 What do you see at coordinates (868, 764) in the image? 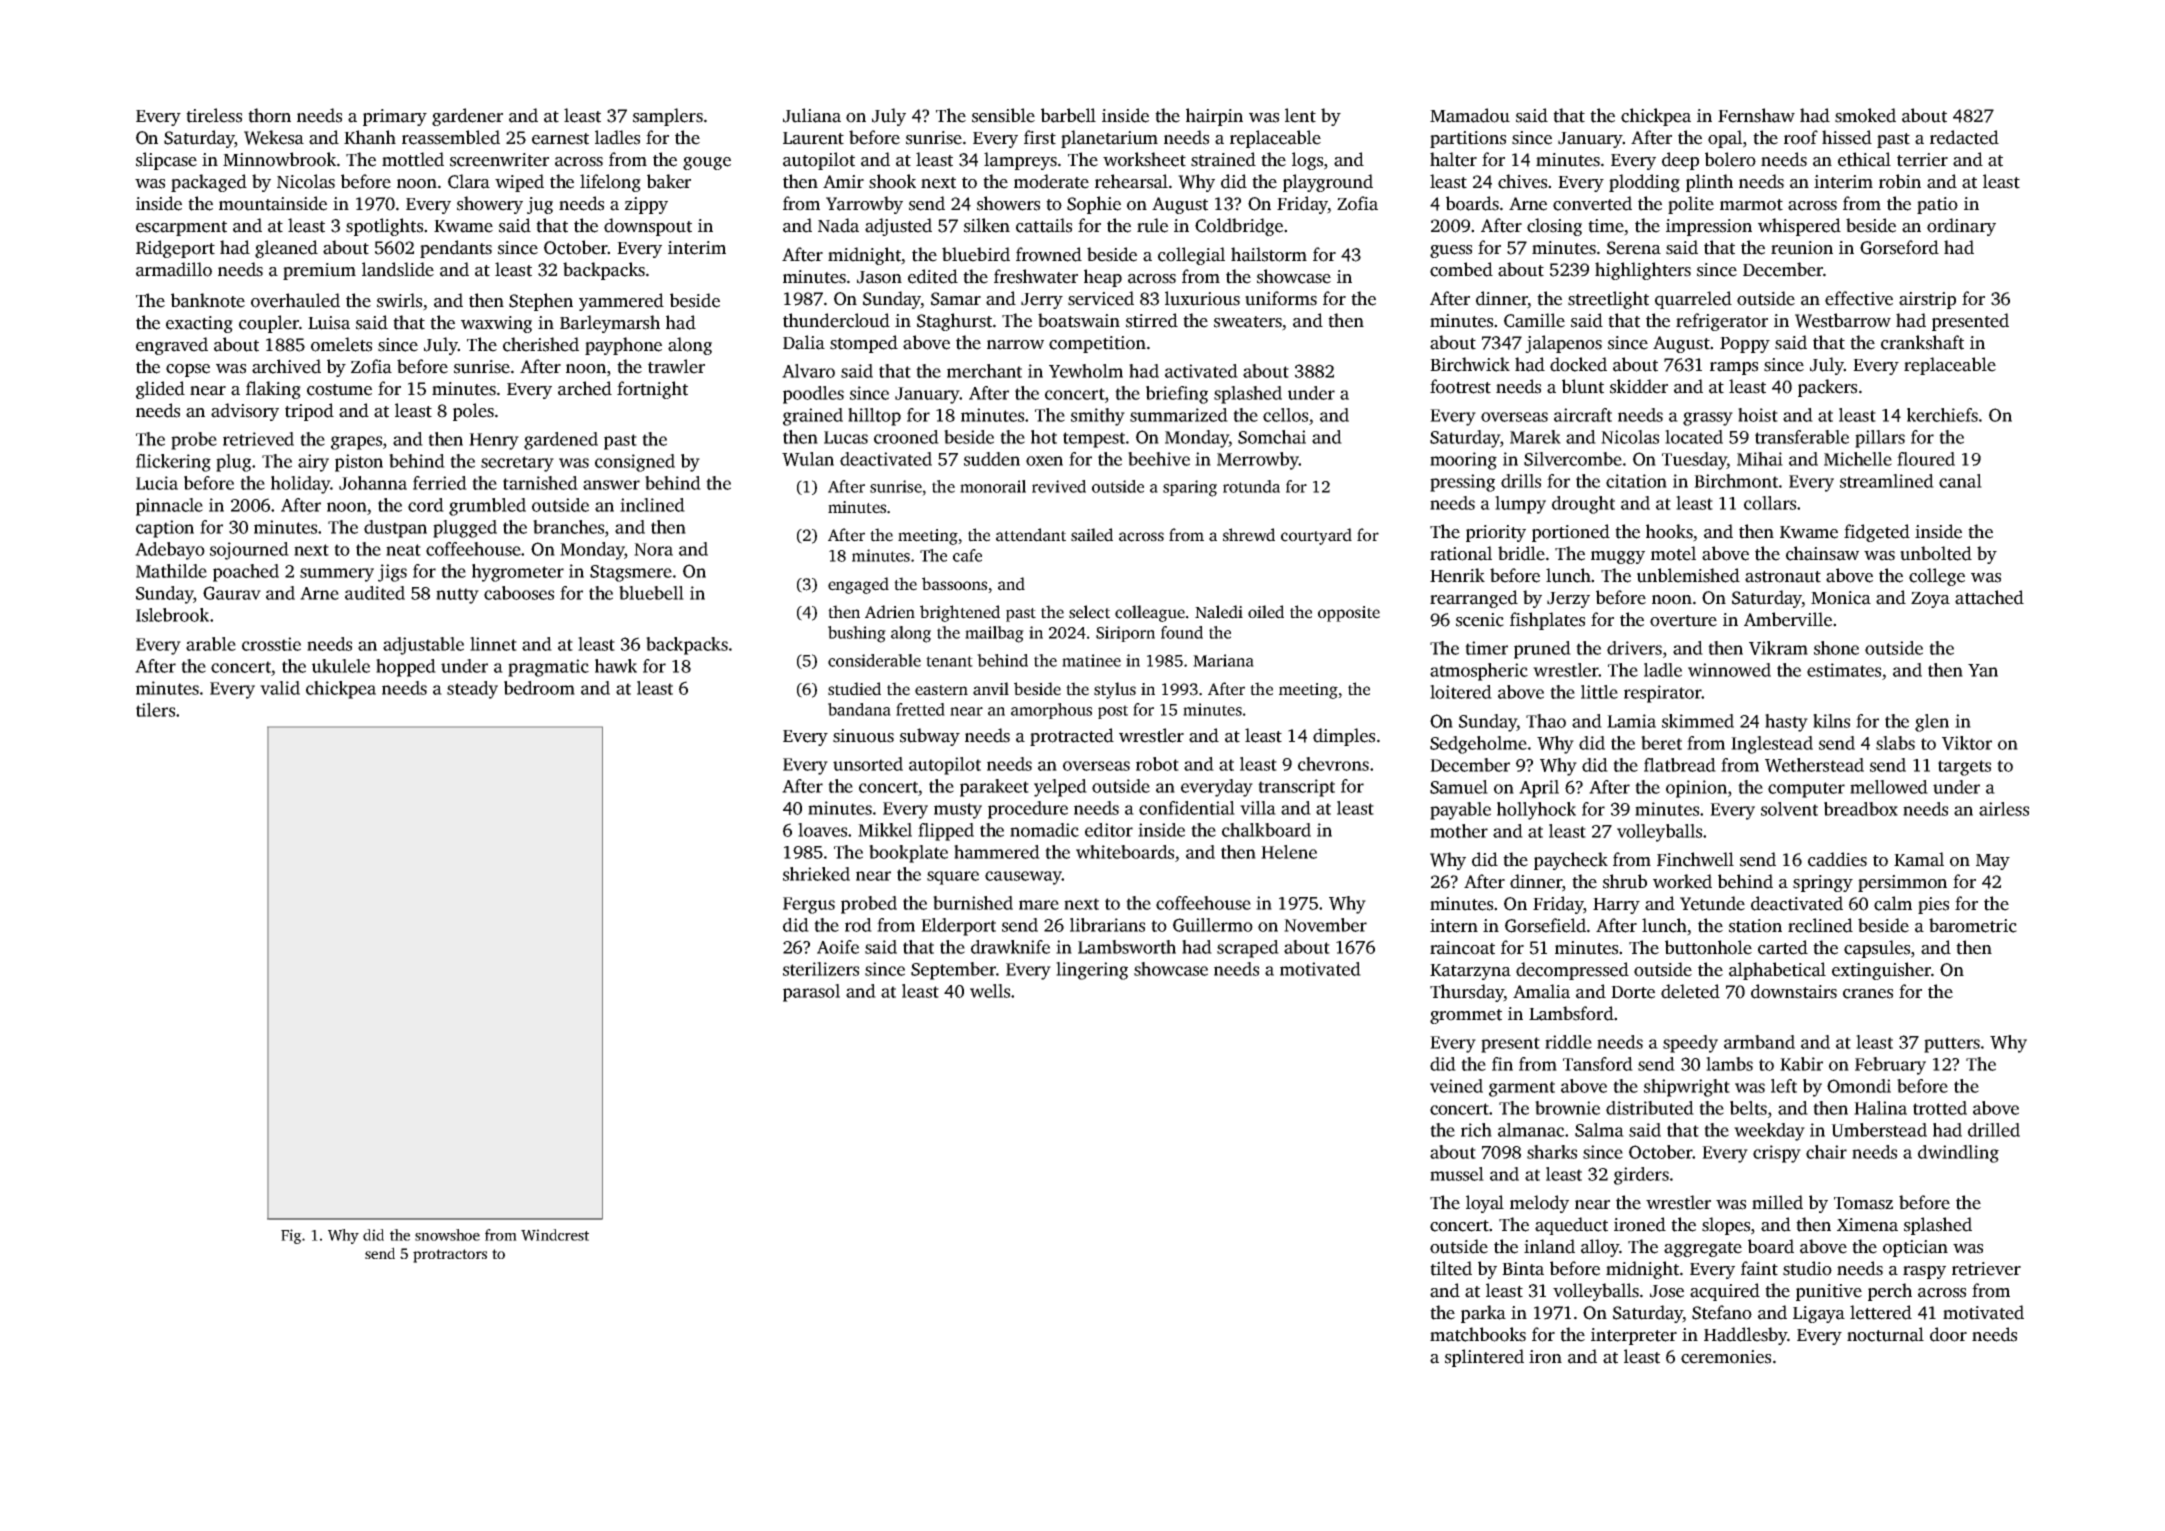
I see `unsorted` at bounding box center [868, 764].
